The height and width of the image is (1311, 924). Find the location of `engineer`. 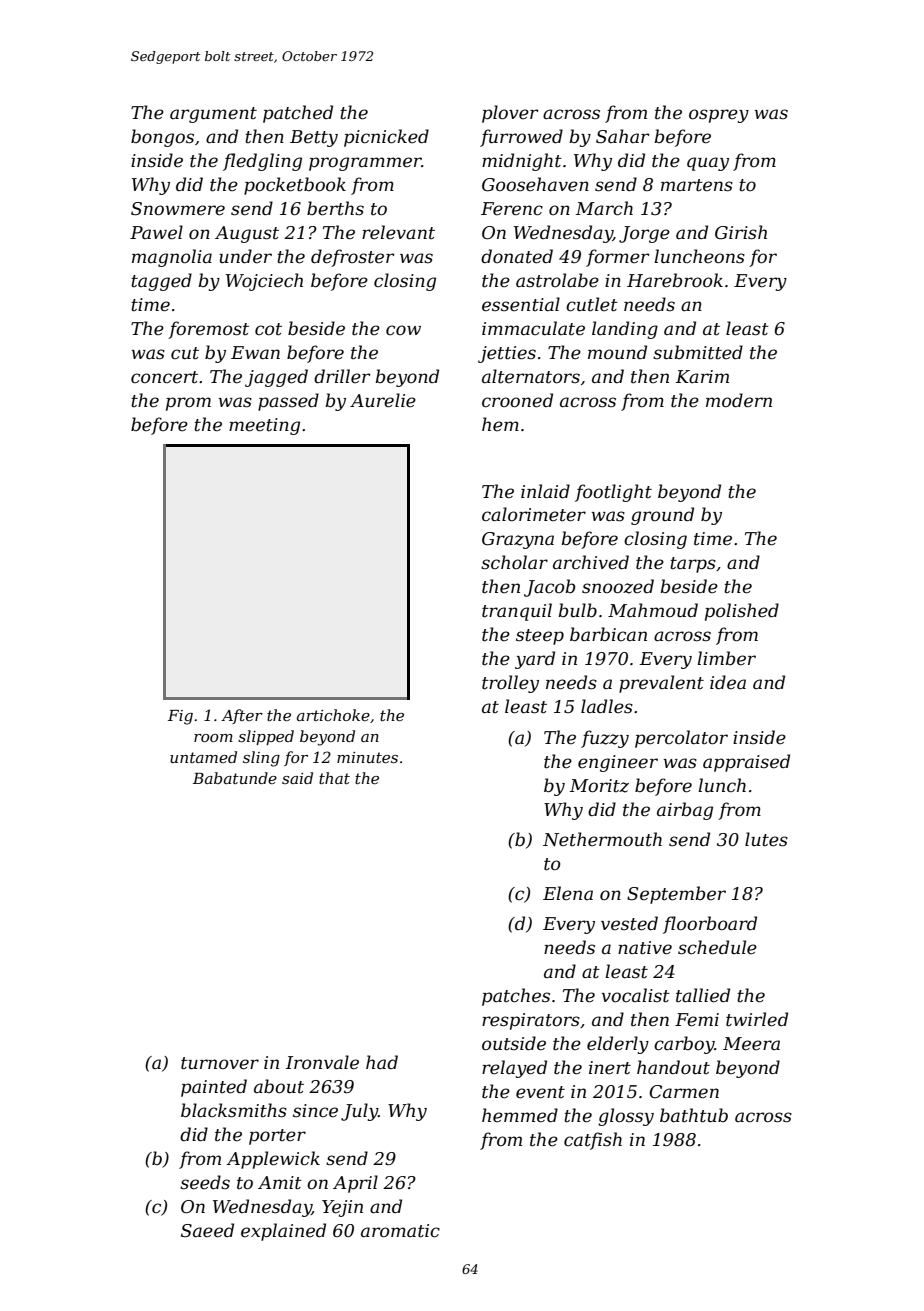

engineer is located at coordinates (618, 763).
